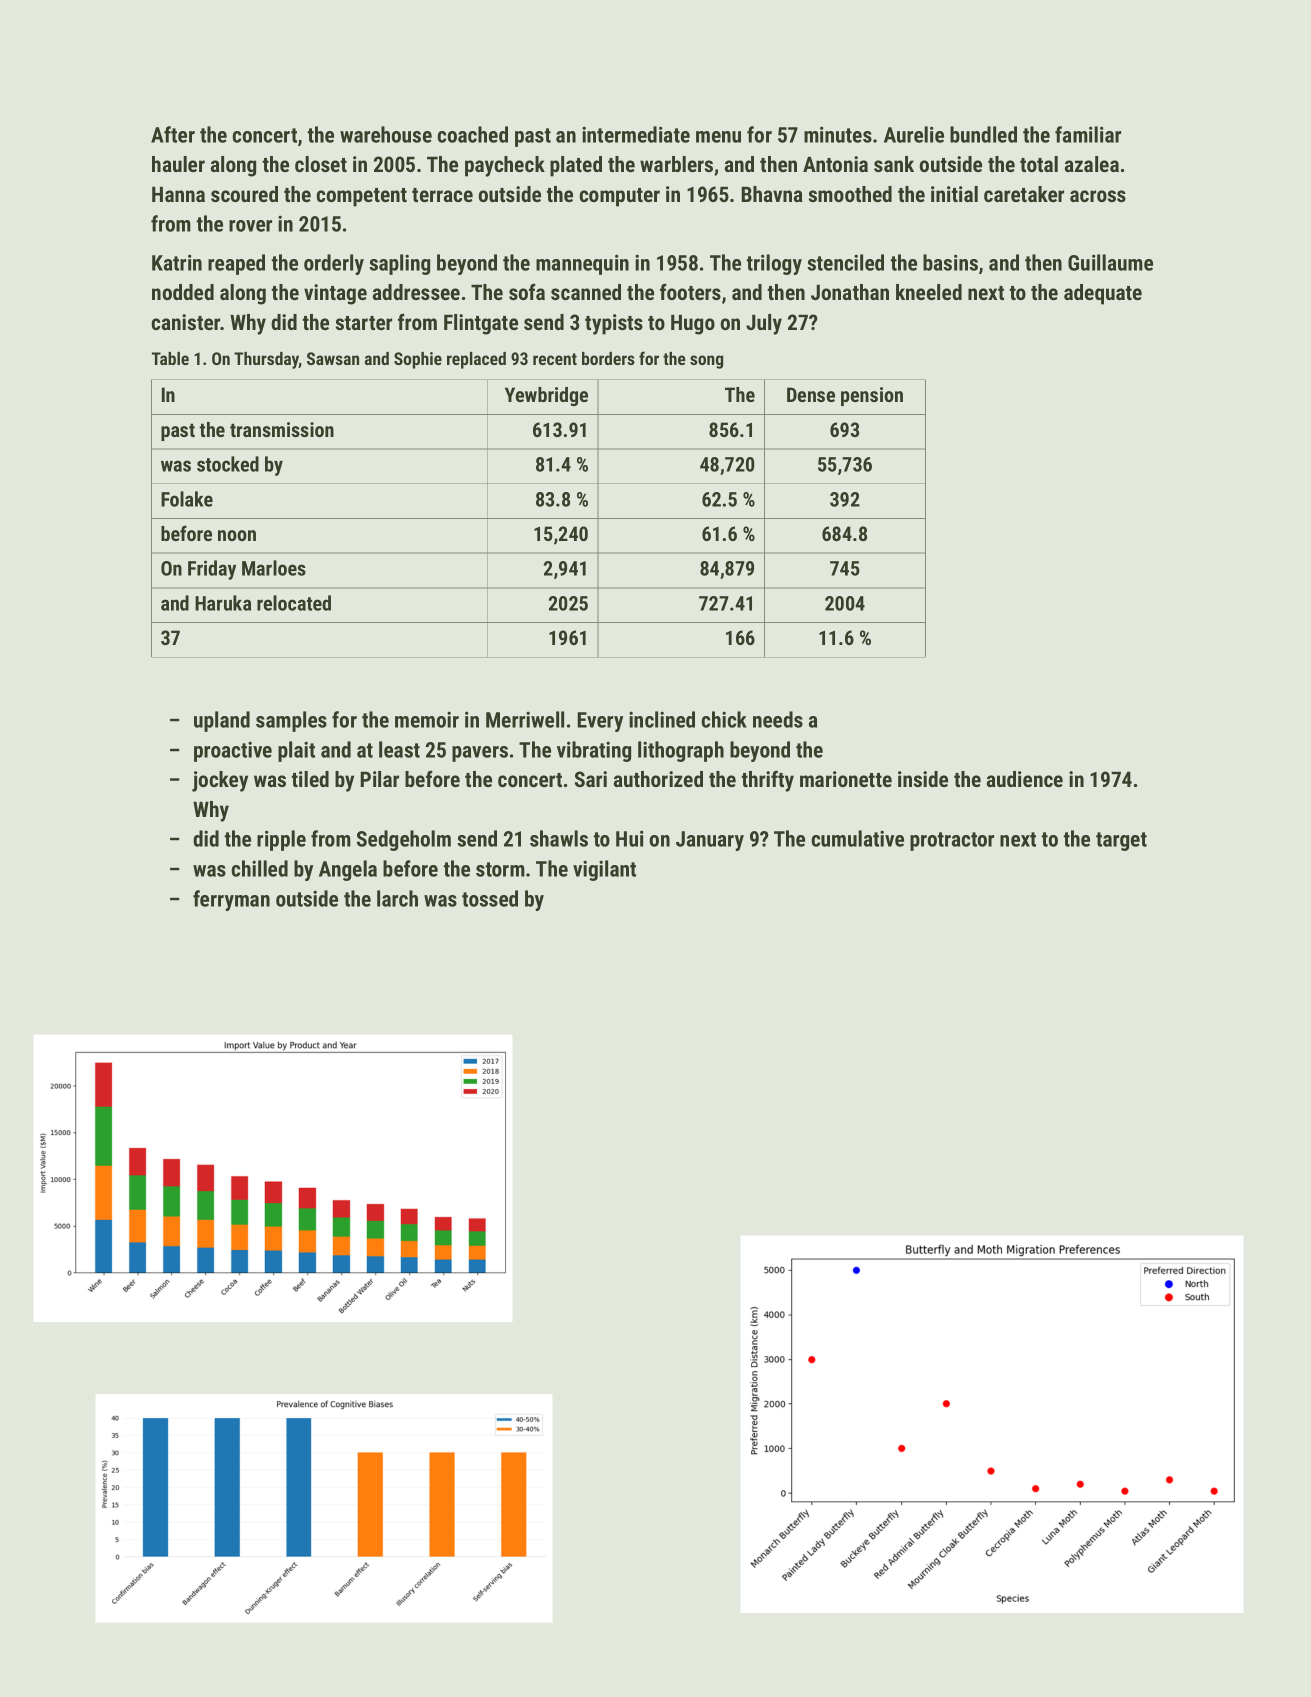  What do you see at coordinates (778, 719) in the page?
I see `needs` at bounding box center [778, 719].
